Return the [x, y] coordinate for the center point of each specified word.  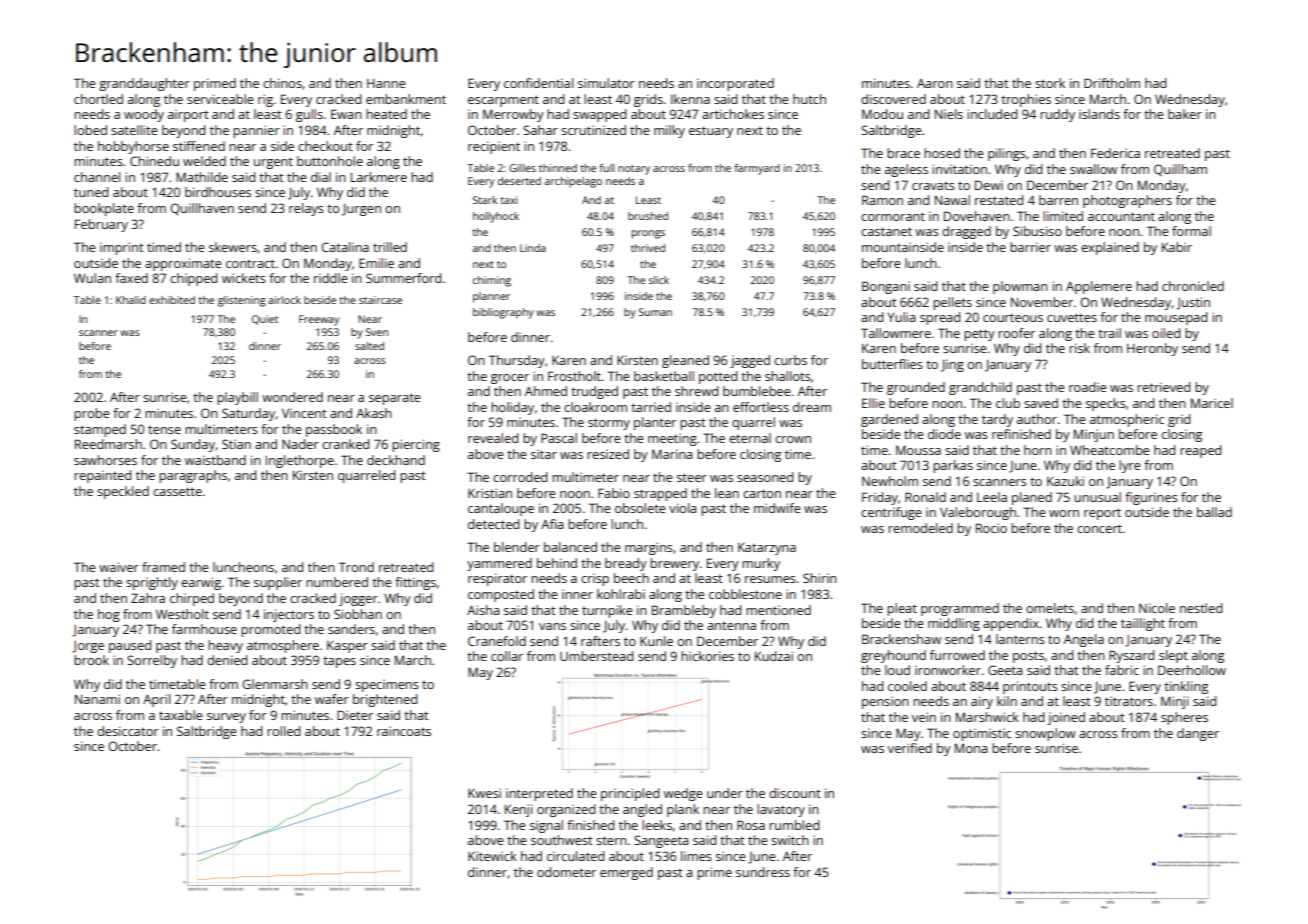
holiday [512, 408]
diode [944, 434]
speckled [123, 492]
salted [369, 346]
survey [226, 718]
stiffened [199, 146]
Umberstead [596, 656]
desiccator [128, 731]
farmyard [757, 169]
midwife [777, 508]
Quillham [1180, 170]
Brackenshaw [901, 639]
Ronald [925, 497]
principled [630, 794]
